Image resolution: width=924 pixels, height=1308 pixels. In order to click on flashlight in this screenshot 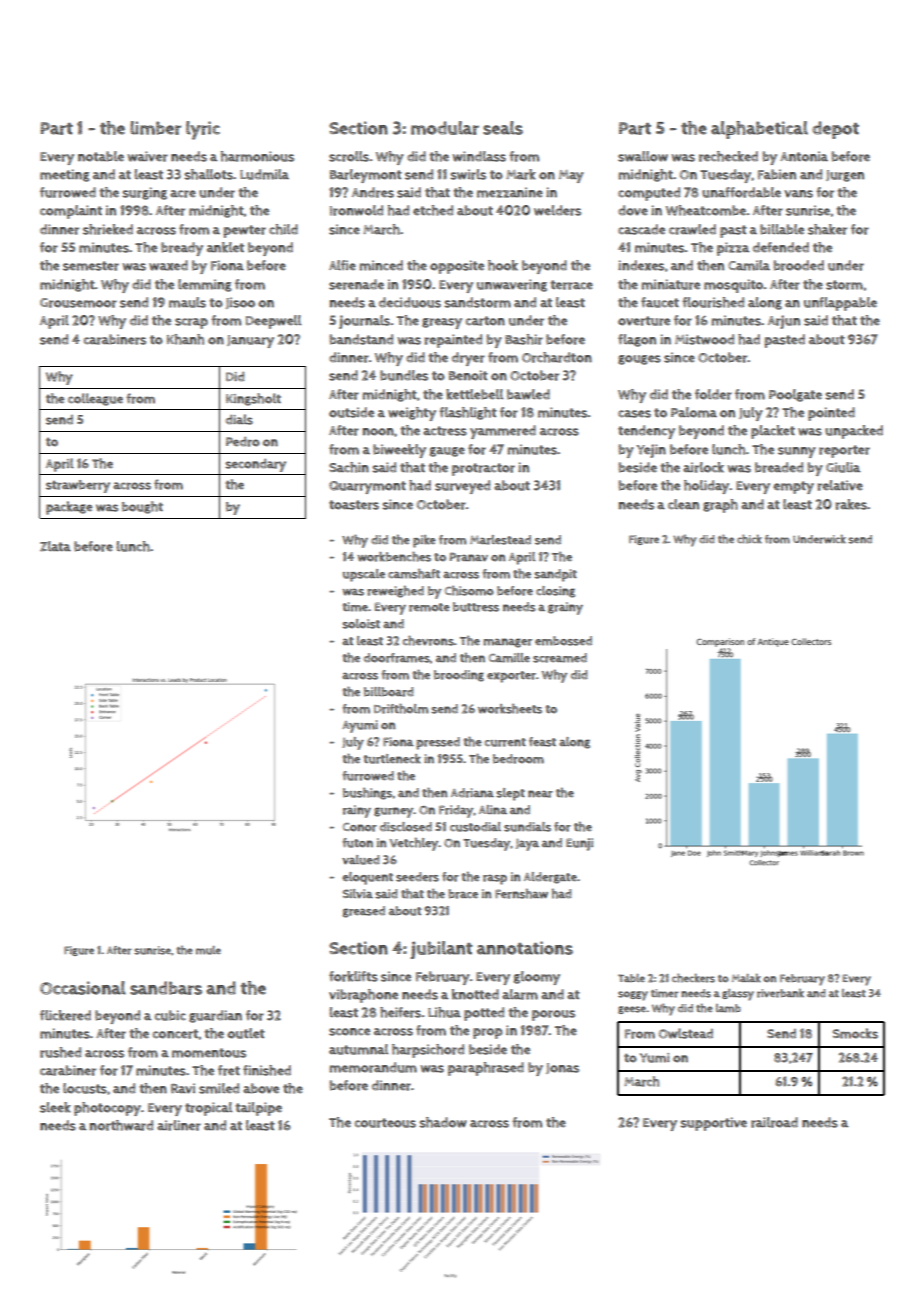, I will do `click(468, 413)`.
